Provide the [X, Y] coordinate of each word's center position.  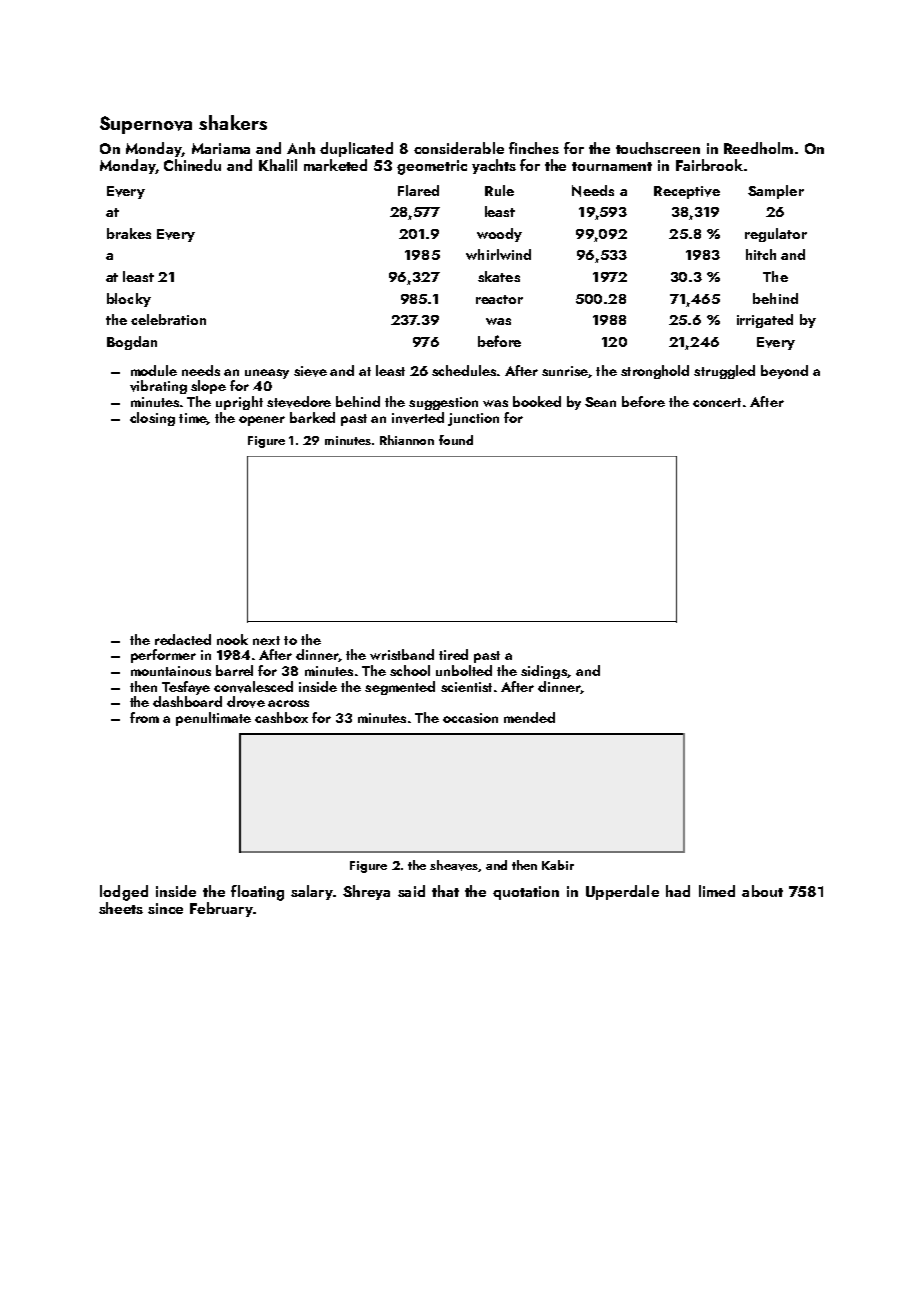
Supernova [146, 125]
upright [239, 403]
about [762, 891]
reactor [499, 299]
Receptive [687, 192]
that [445, 891]
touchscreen [658, 148]
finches [534, 148]
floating [257, 893]
